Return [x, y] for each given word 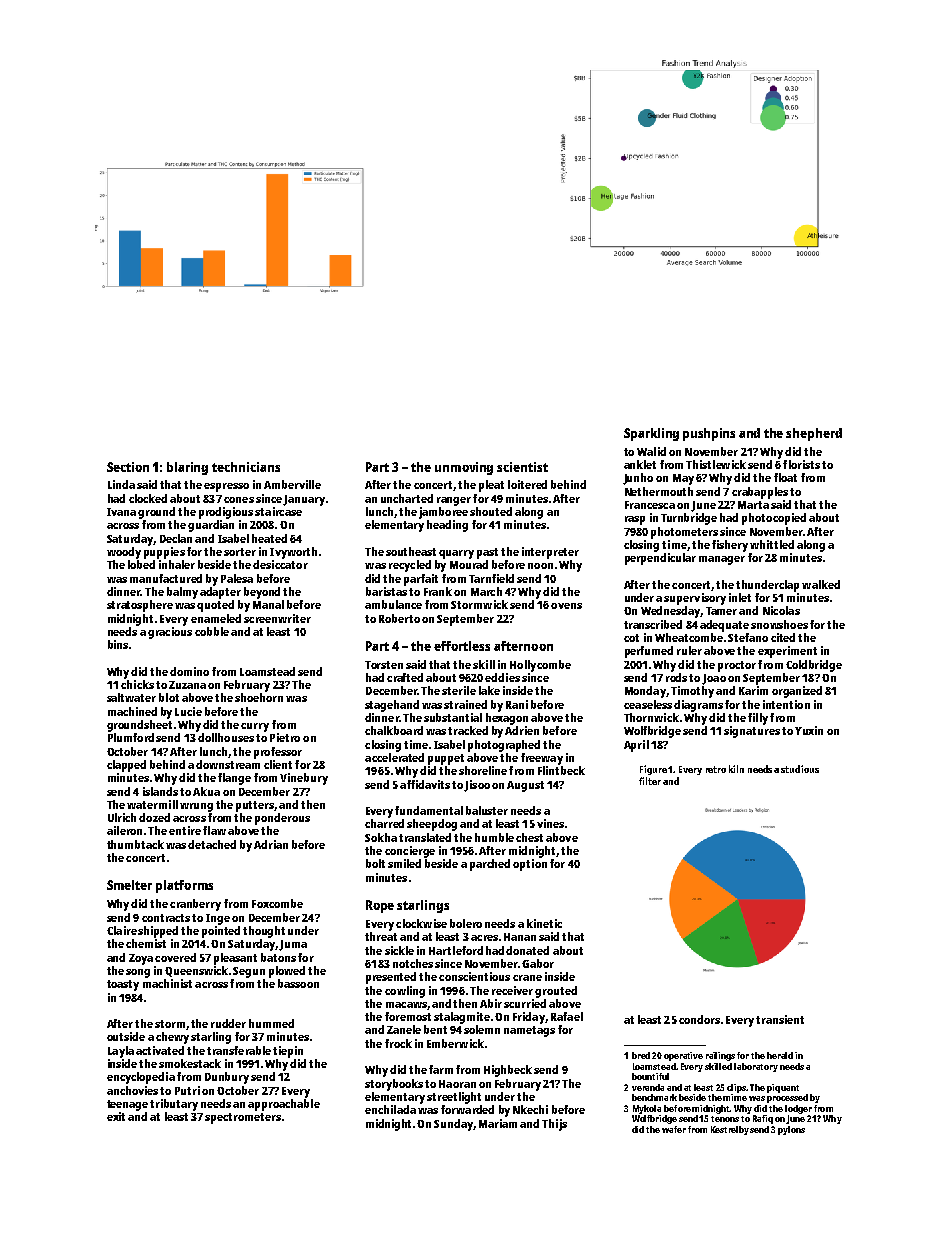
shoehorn [259, 697]
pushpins [709, 434]
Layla [121, 1052]
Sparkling [651, 434]
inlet [740, 597]
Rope [380, 906]
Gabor [538, 963]
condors [699, 1019]
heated [269, 538]
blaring [187, 468]
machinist [167, 983]
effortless [462, 646]
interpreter [550, 553]
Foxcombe [277, 903]
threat [381, 936]
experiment [787, 652]
